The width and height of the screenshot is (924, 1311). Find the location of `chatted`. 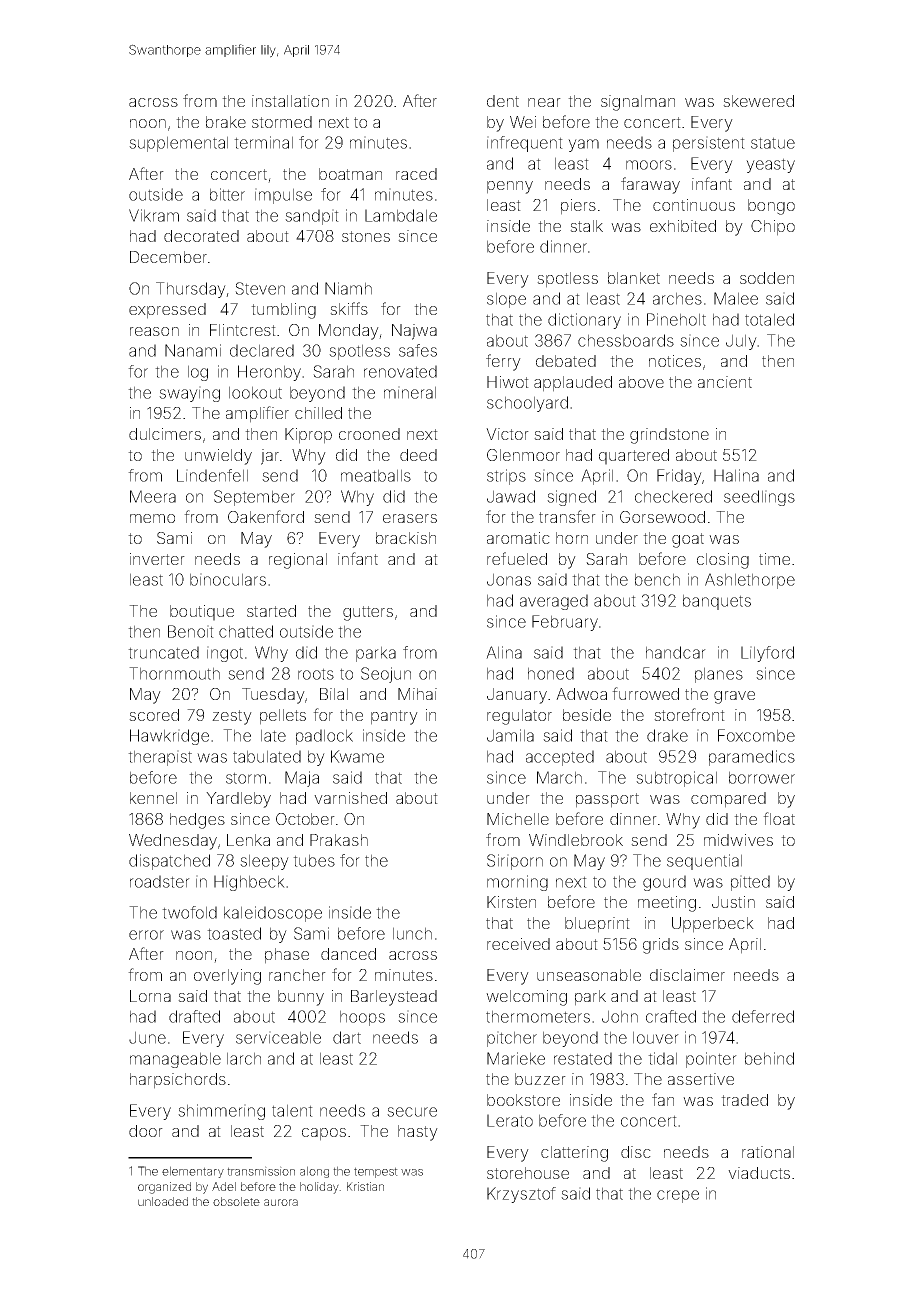

chatted is located at coordinates (246, 631).
